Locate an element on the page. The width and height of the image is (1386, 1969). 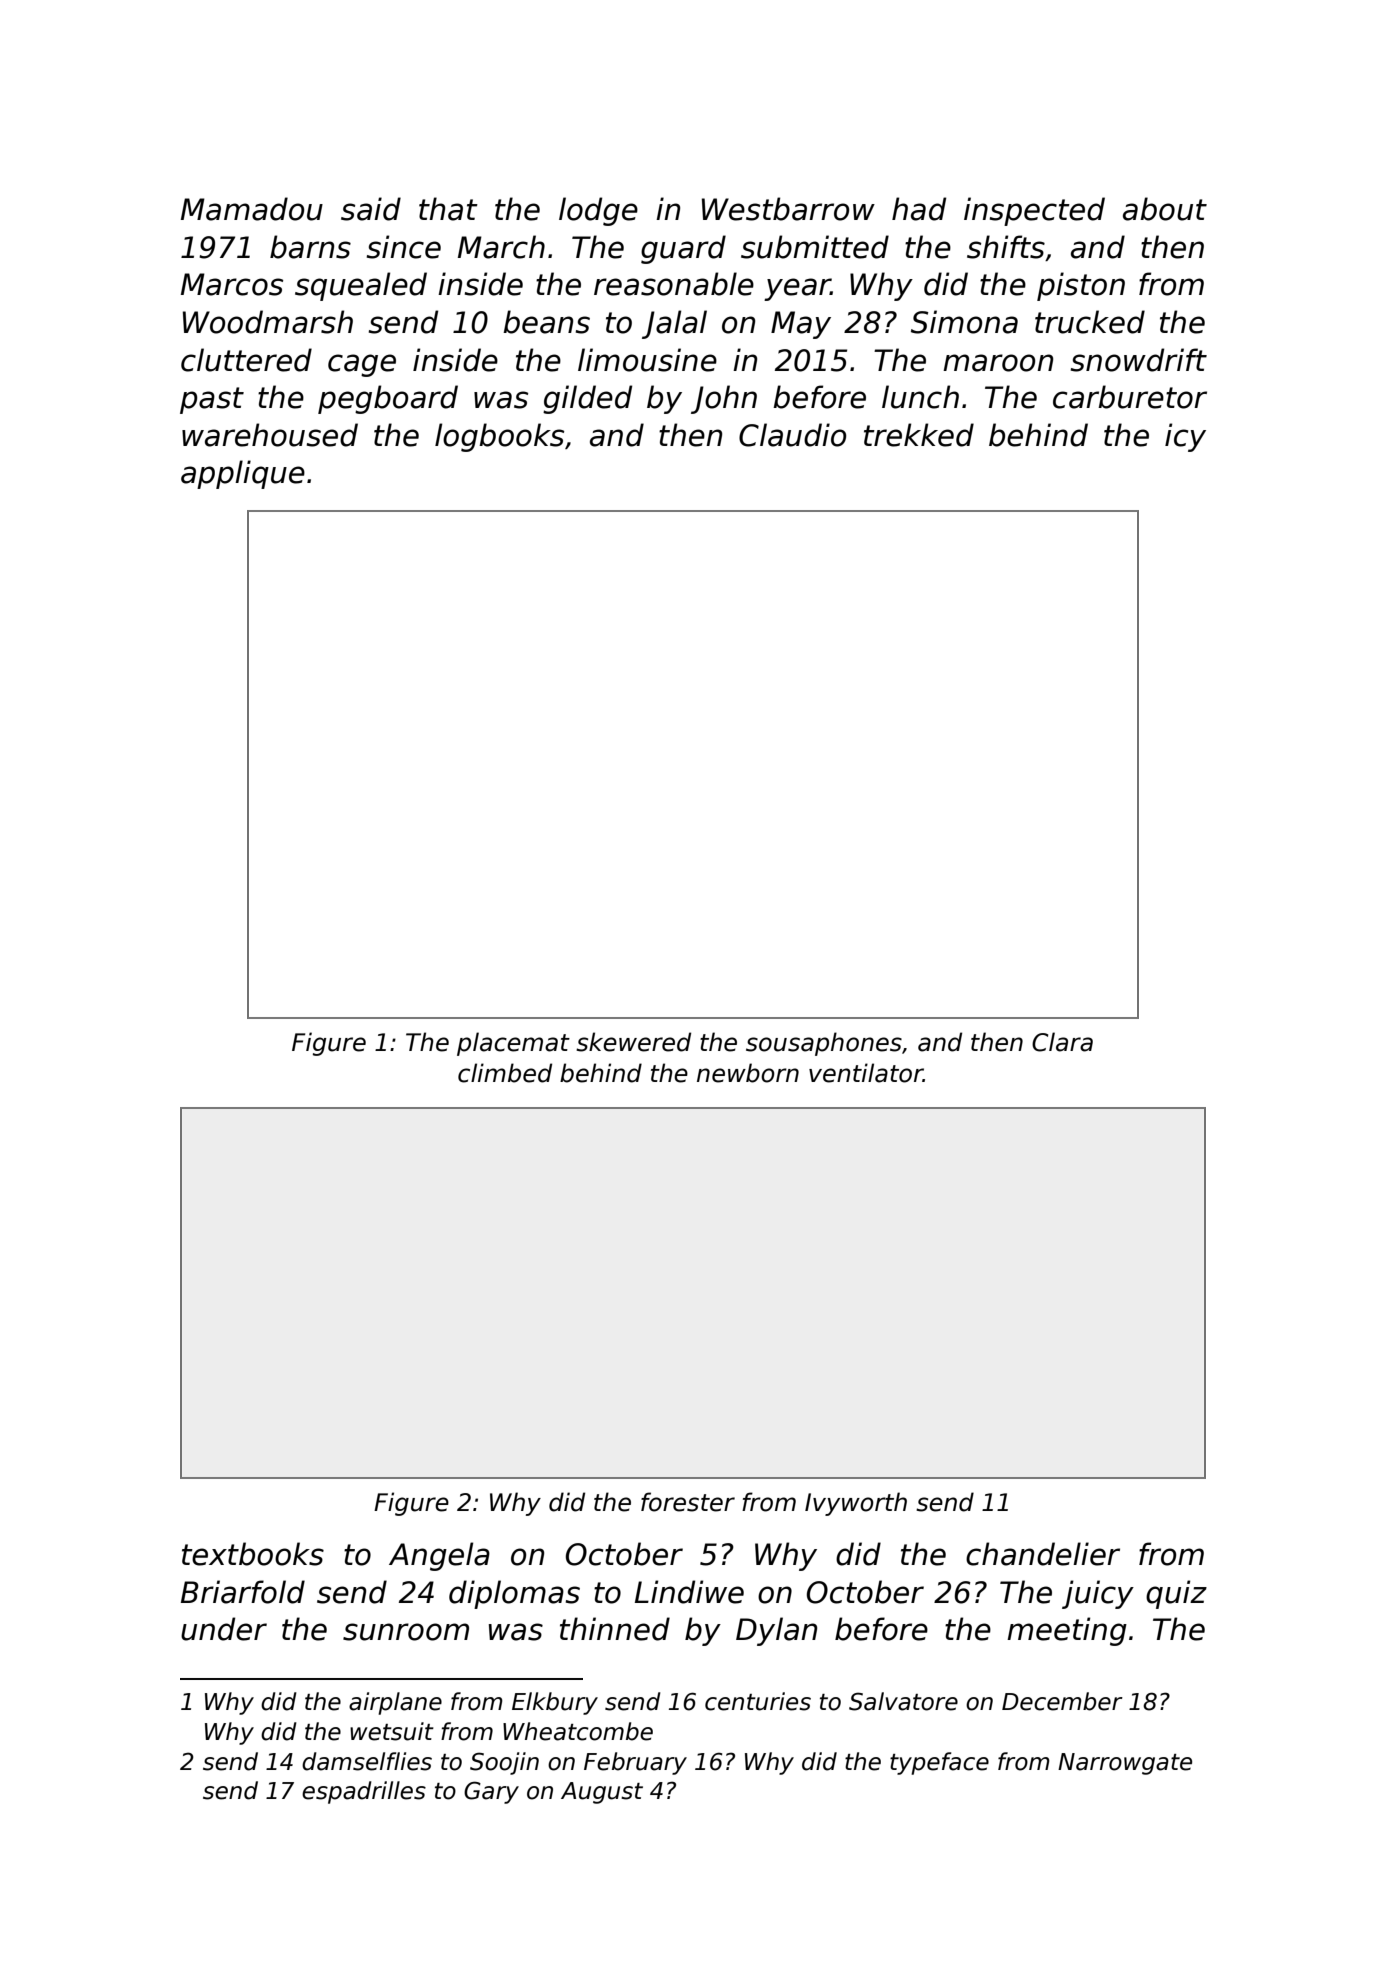
sousaphones is located at coordinates (824, 1044).
